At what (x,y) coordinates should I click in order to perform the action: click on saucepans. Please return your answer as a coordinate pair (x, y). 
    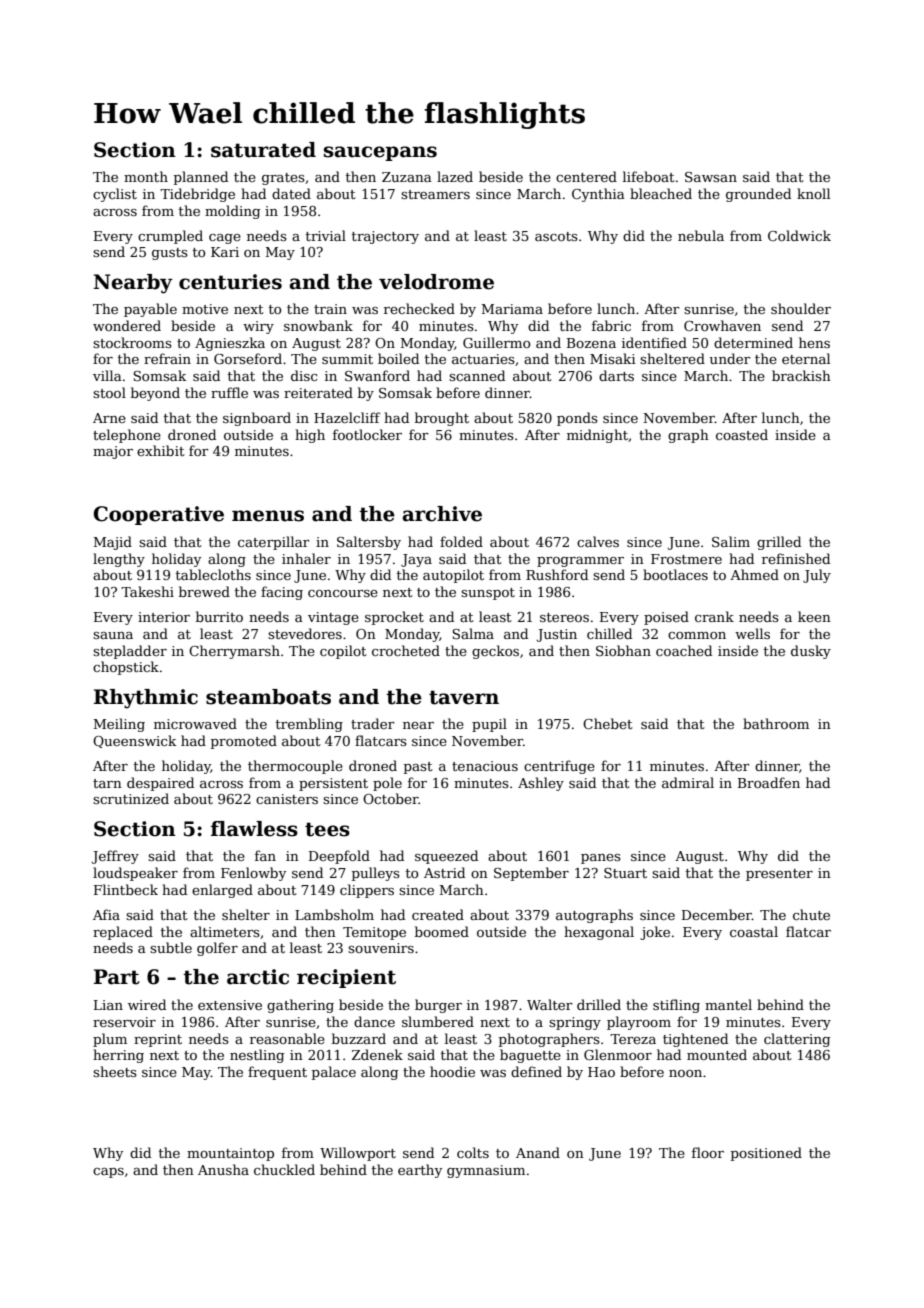
    Looking at the image, I should click on (380, 153).
